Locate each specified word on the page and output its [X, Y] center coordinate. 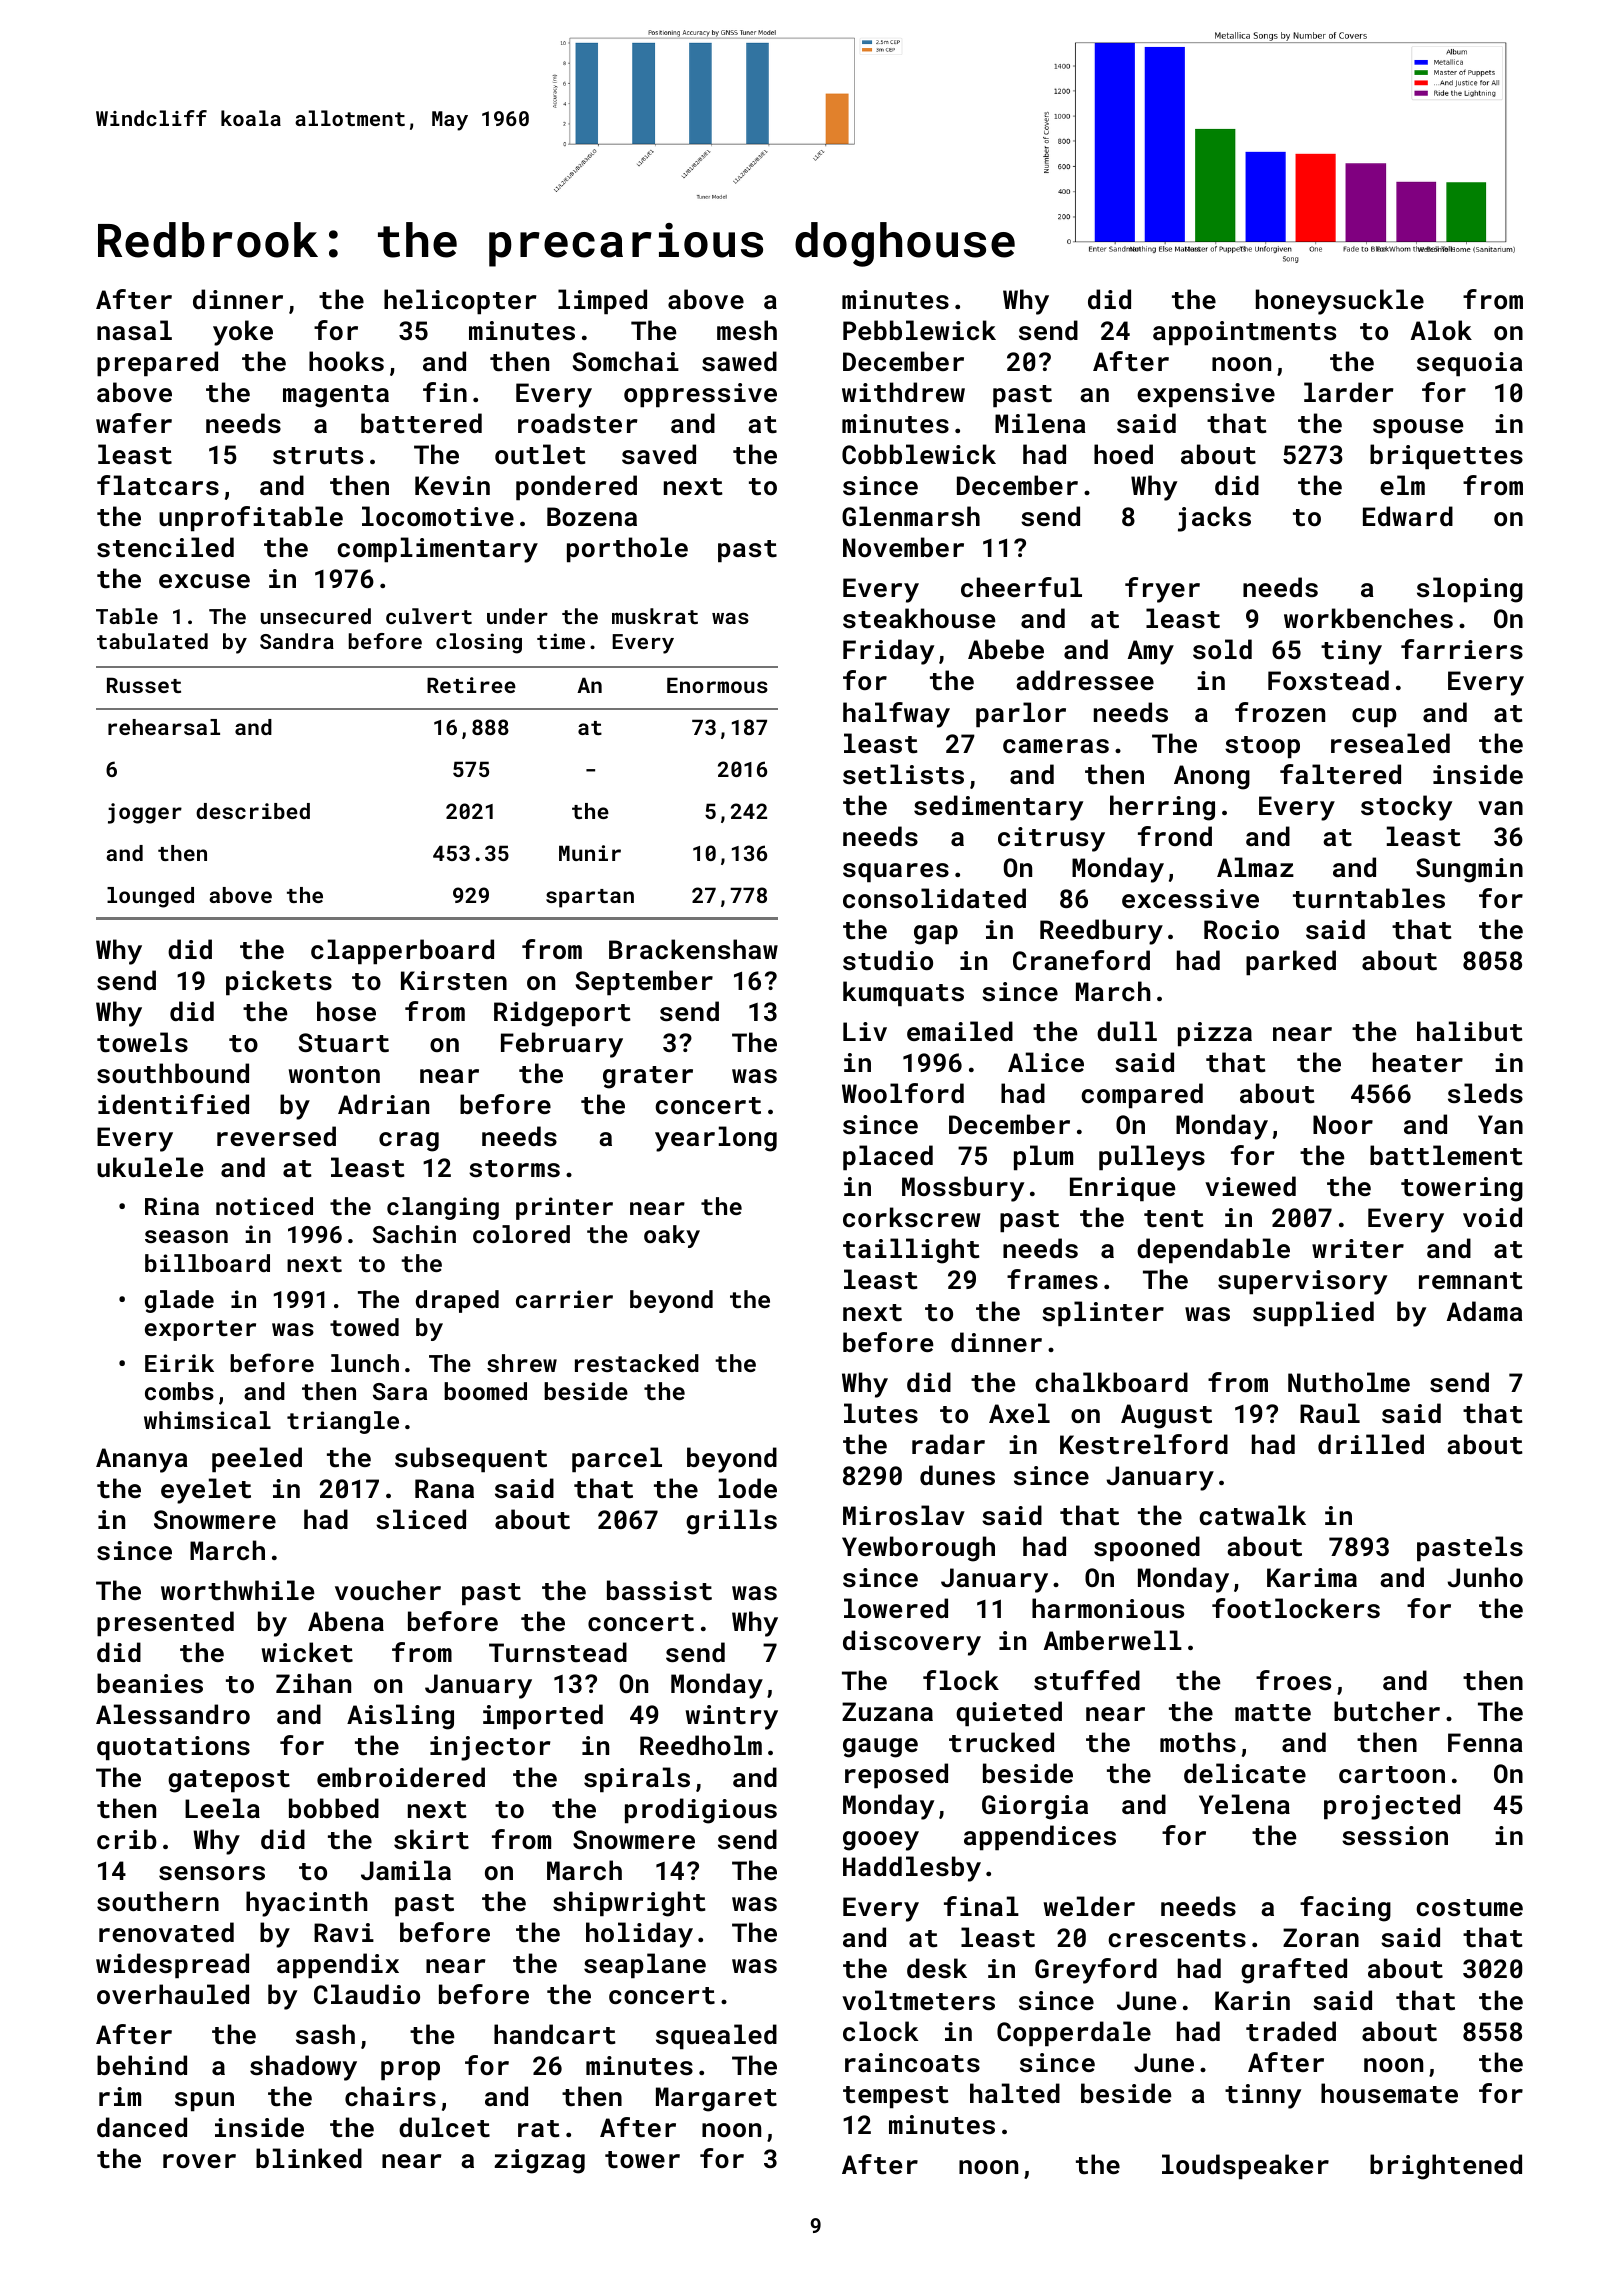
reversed [276, 1136]
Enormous [717, 685]
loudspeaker [1245, 2166]
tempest [896, 2097]
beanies [150, 1683]
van [1500, 808]
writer [1358, 1249]
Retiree [471, 685]
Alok [1441, 330]
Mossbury [963, 1189]
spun [204, 2101]
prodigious [701, 1811]
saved [659, 454]
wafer [134, 423]
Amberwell [1113, 1640]
